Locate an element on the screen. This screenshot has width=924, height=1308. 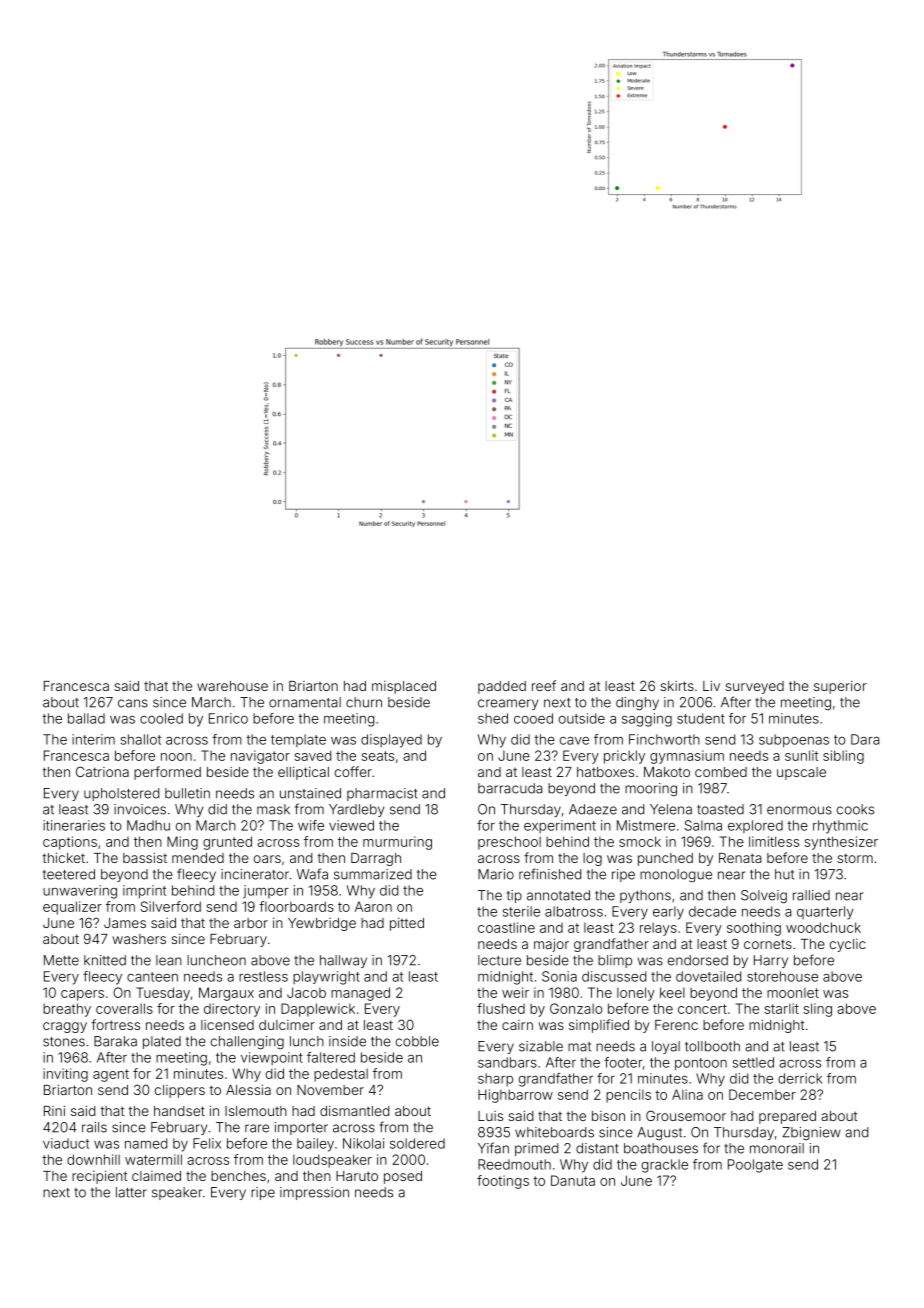
directory is located at coordinates (232, 1010).
